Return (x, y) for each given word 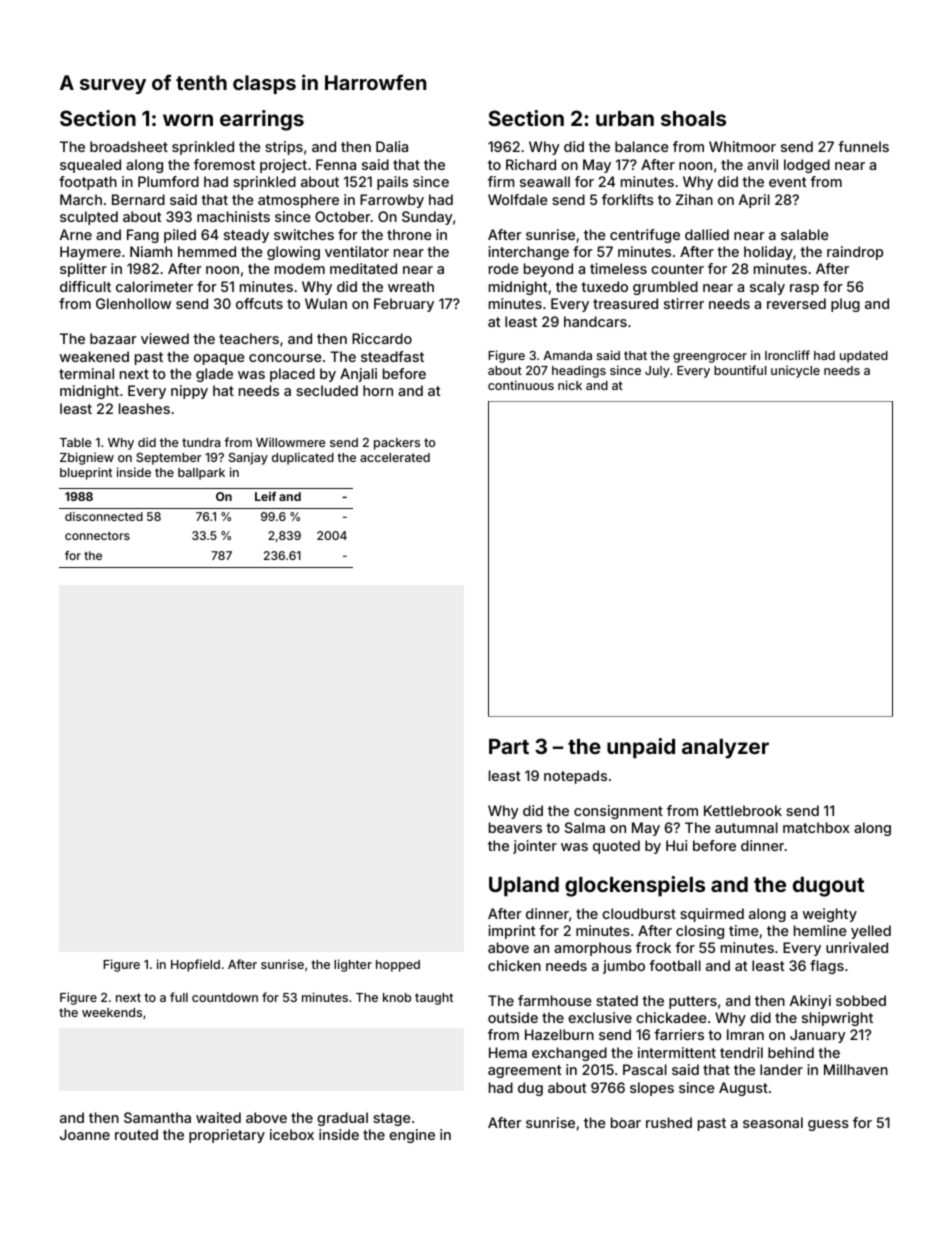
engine (412, 1136)
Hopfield (195, 965)
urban (625, 118)
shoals (693, 118)
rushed (669, 1122)
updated (864, 357)
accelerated (395, 457)
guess (828, 1125)
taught (434, 999)
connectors (97, 536)
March (81, 199)
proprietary (227, 1136)
